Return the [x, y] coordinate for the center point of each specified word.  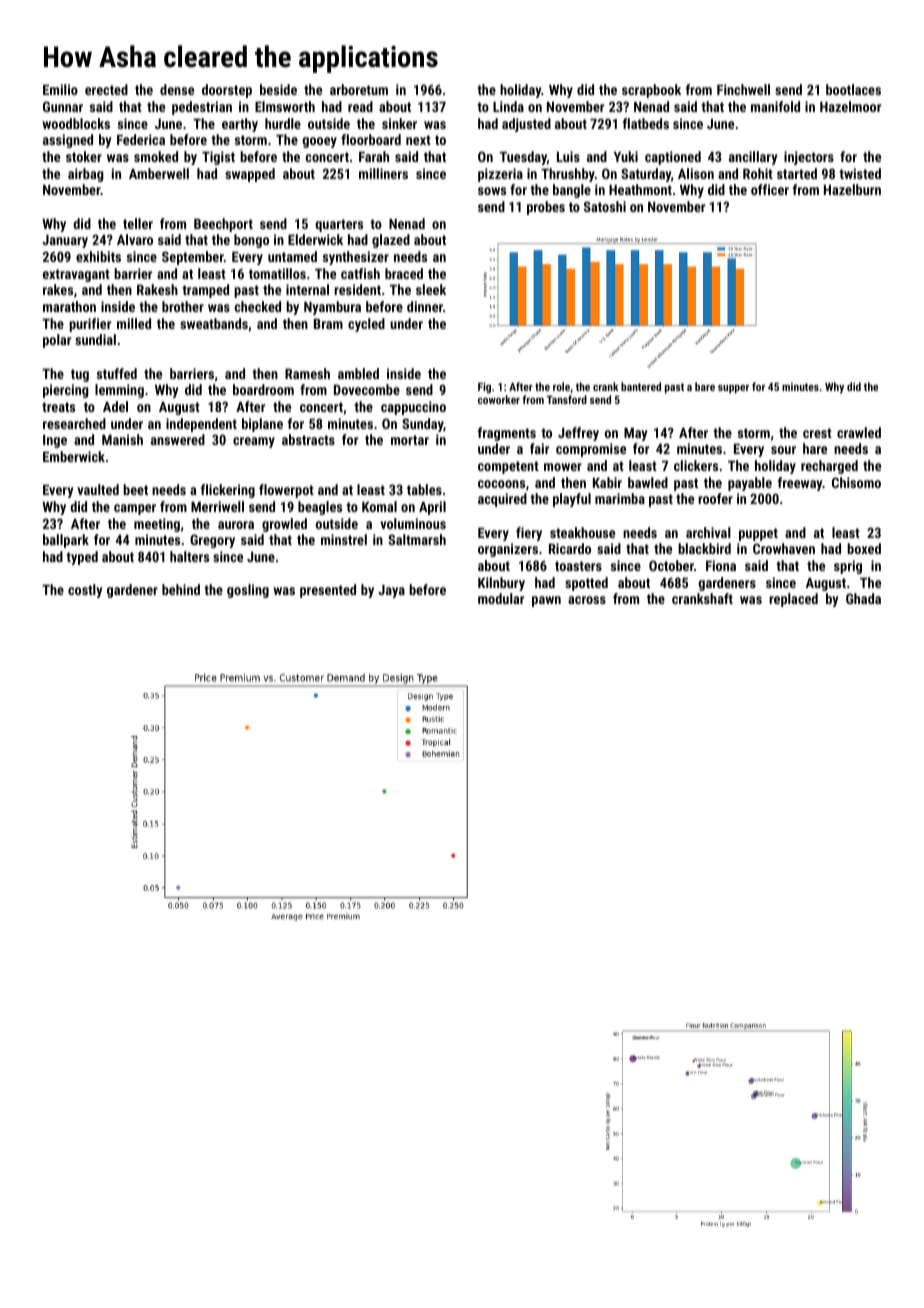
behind [181, 589]
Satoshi [605, 206]
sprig [848, 567]
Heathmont [640, 189]
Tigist [218, 158]
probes [546, 208]
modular [501, 598]
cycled [366, 325]
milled [134, 323]
